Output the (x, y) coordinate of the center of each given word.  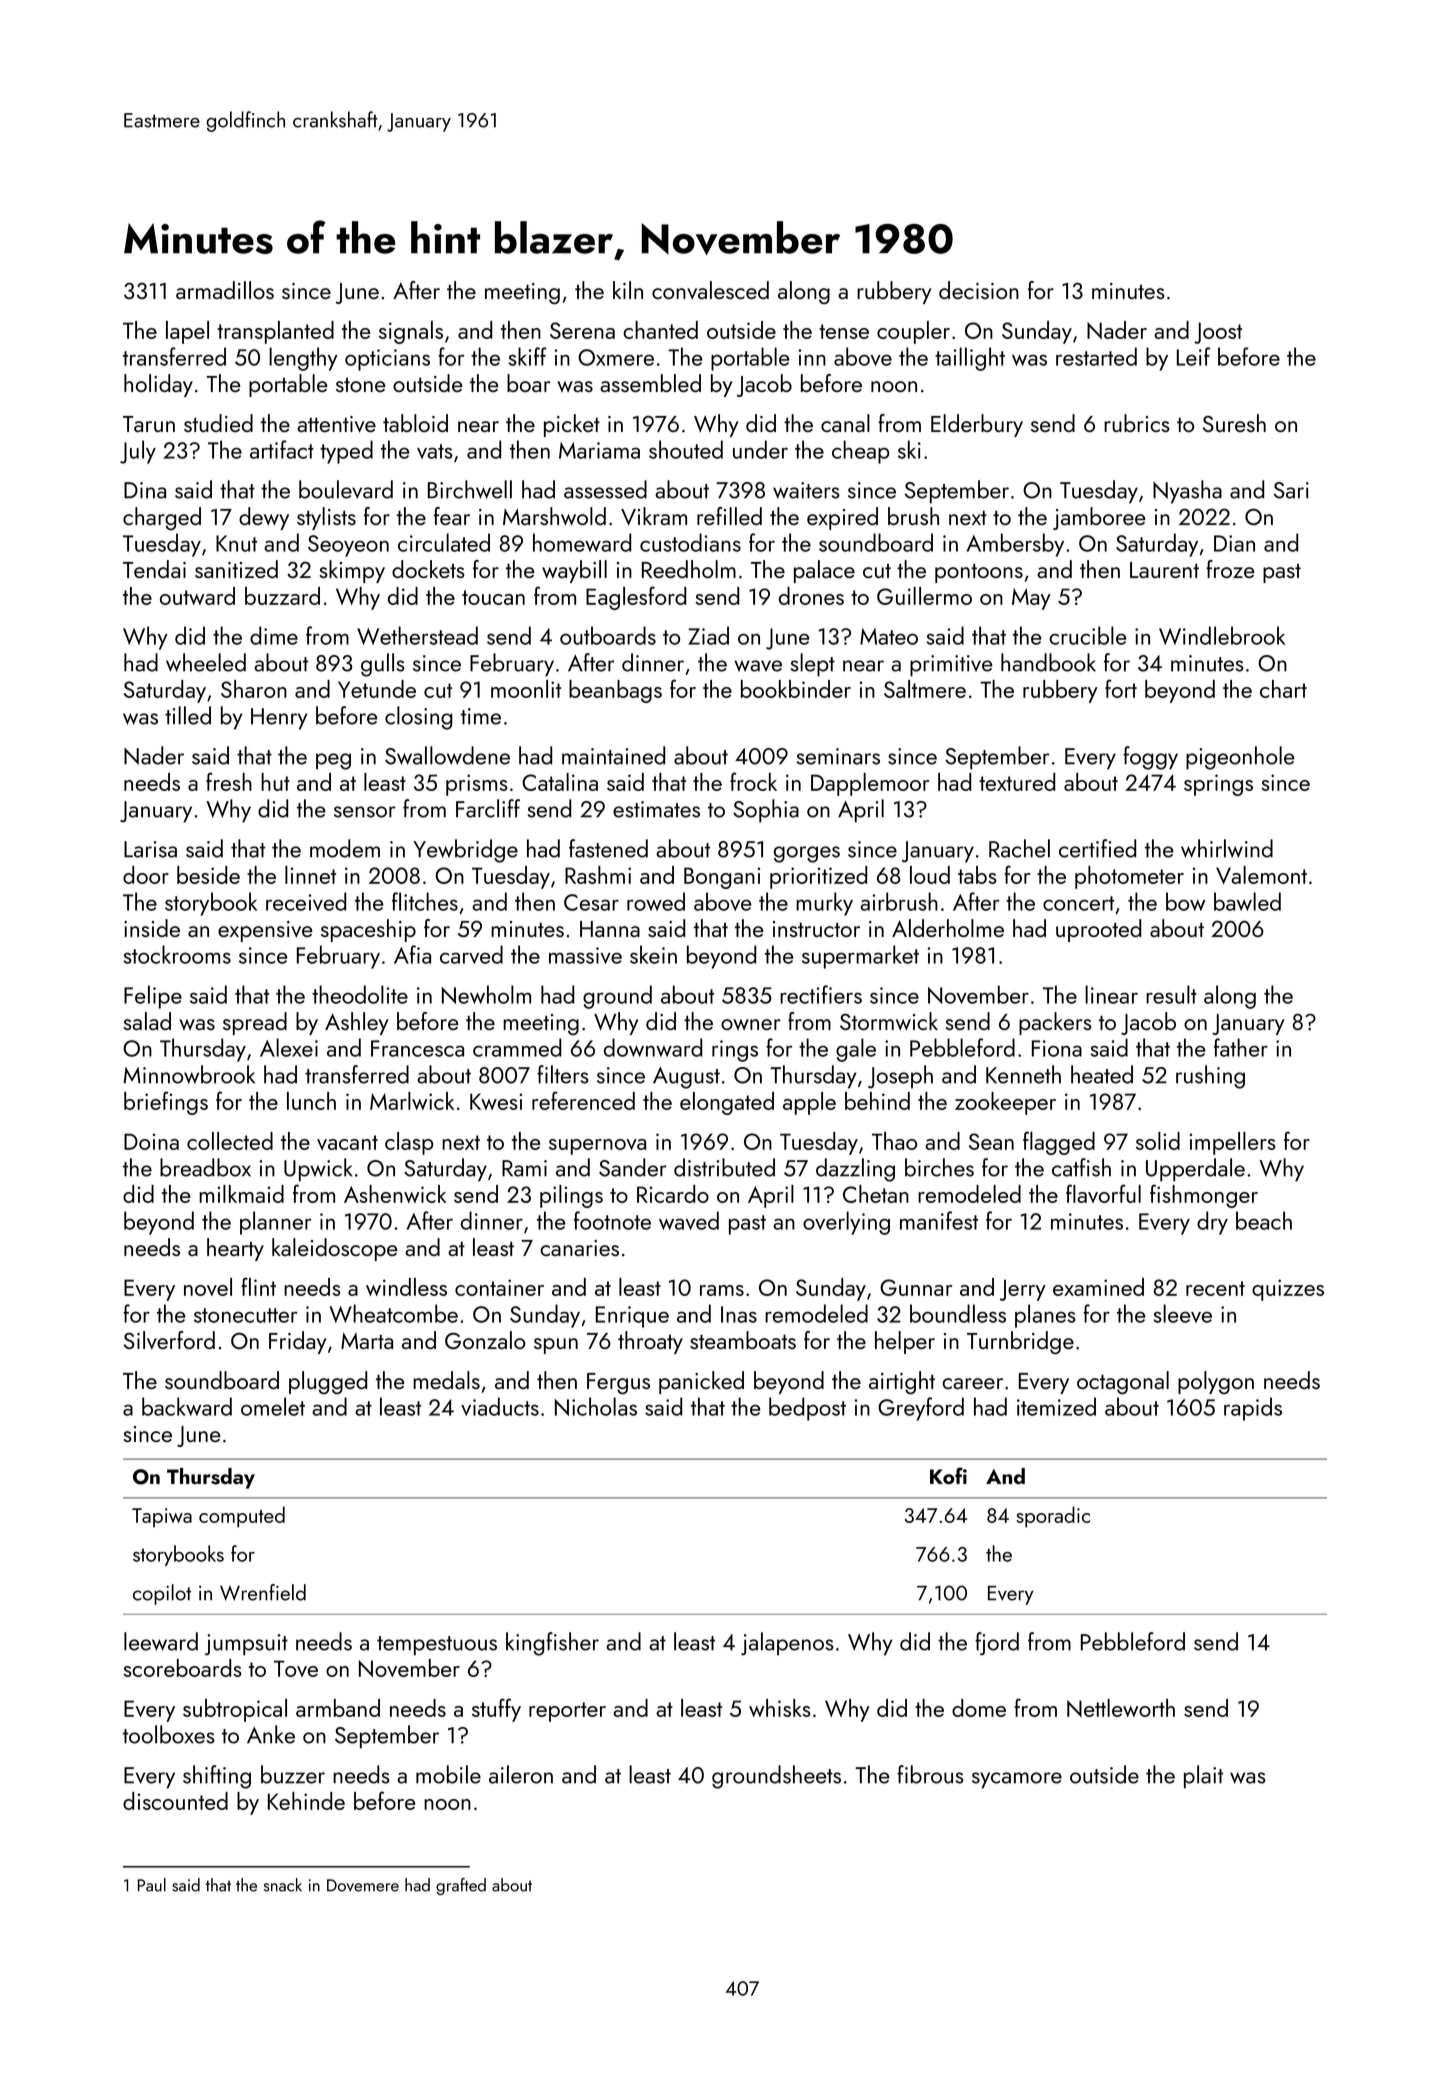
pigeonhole (1240, 758)
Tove (296, 1668)
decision (979, 290)
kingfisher (552, 1644)
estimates (656, 809)
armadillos (225, 290)
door (146, 875)
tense (844, 331)
